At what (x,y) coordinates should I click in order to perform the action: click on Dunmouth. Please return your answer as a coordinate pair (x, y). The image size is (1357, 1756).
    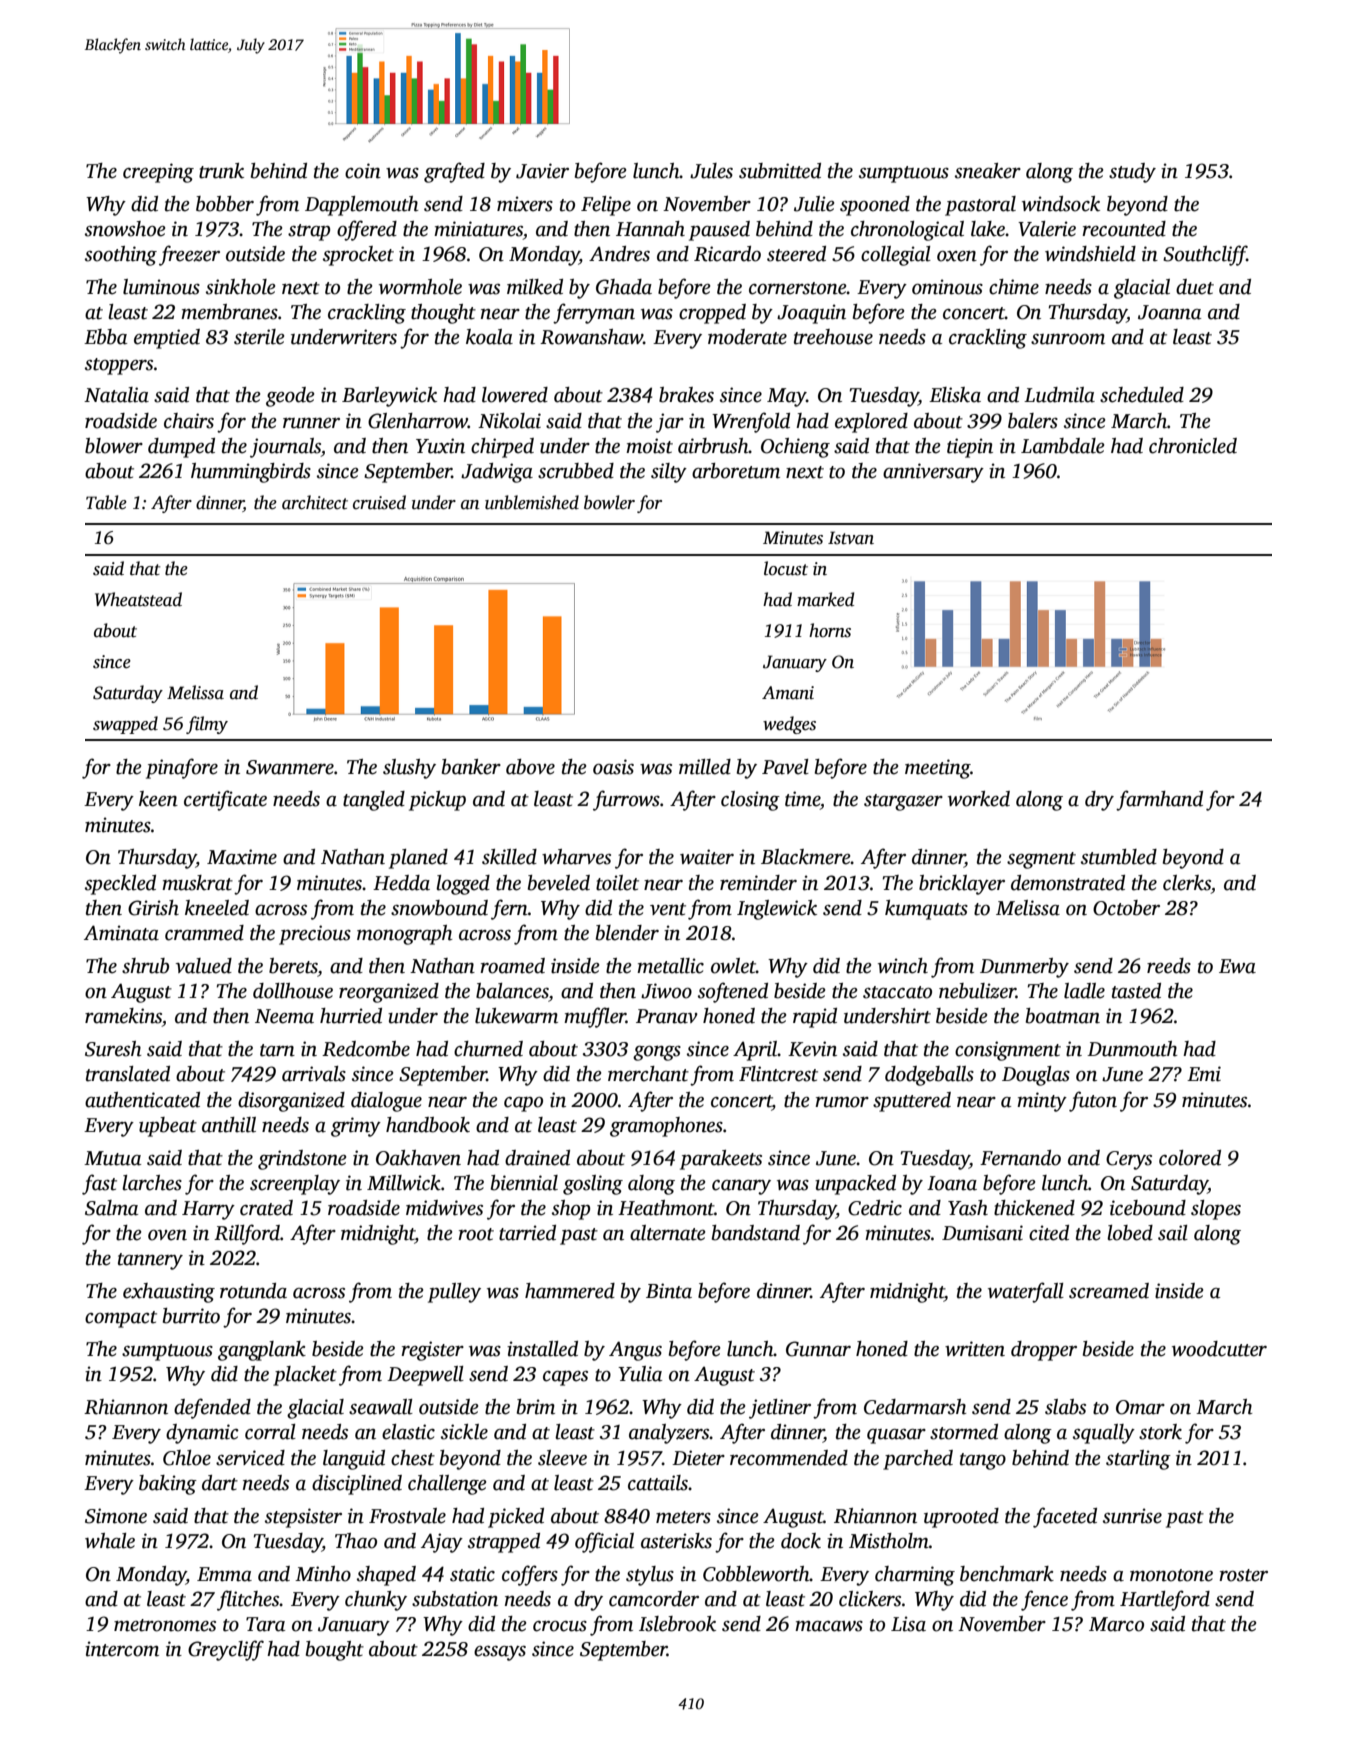
    Looking at the image, I should click on (1132, 1049).
